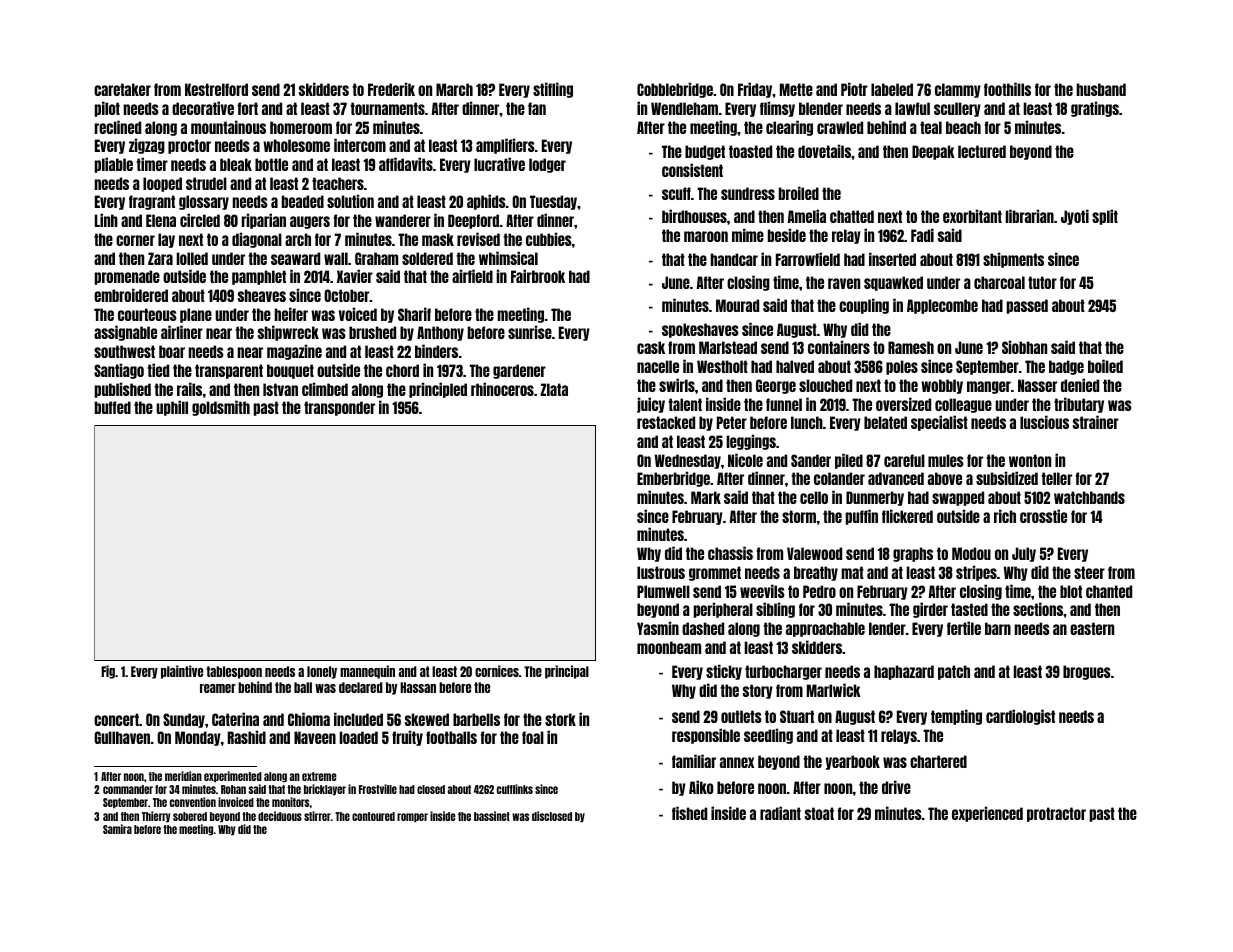  What do you see at coordinates (128, 789) in the image?
I see `commander` at bounding box center [128, 789].
